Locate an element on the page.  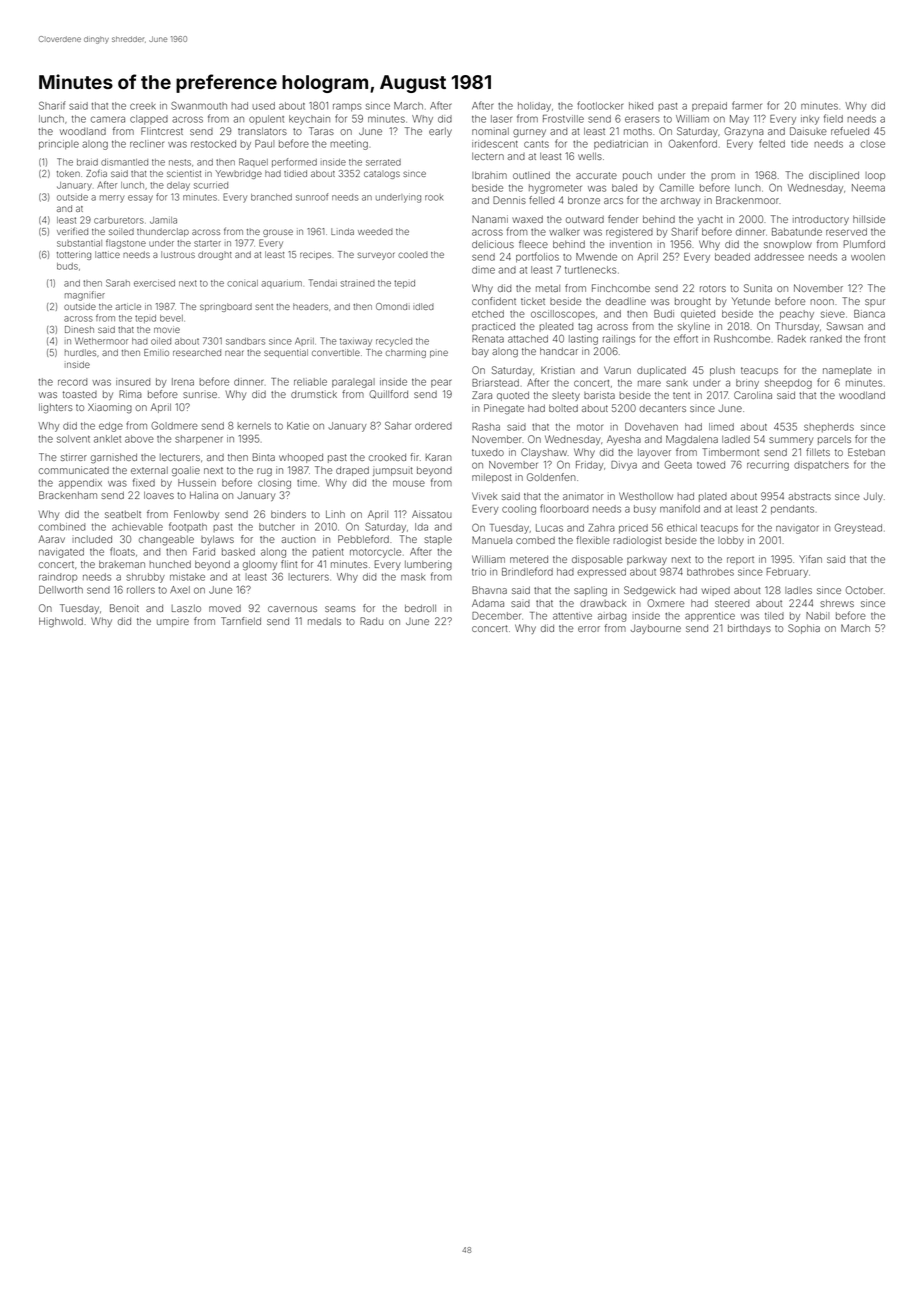
navigated is located at coordinates (61, 553).
